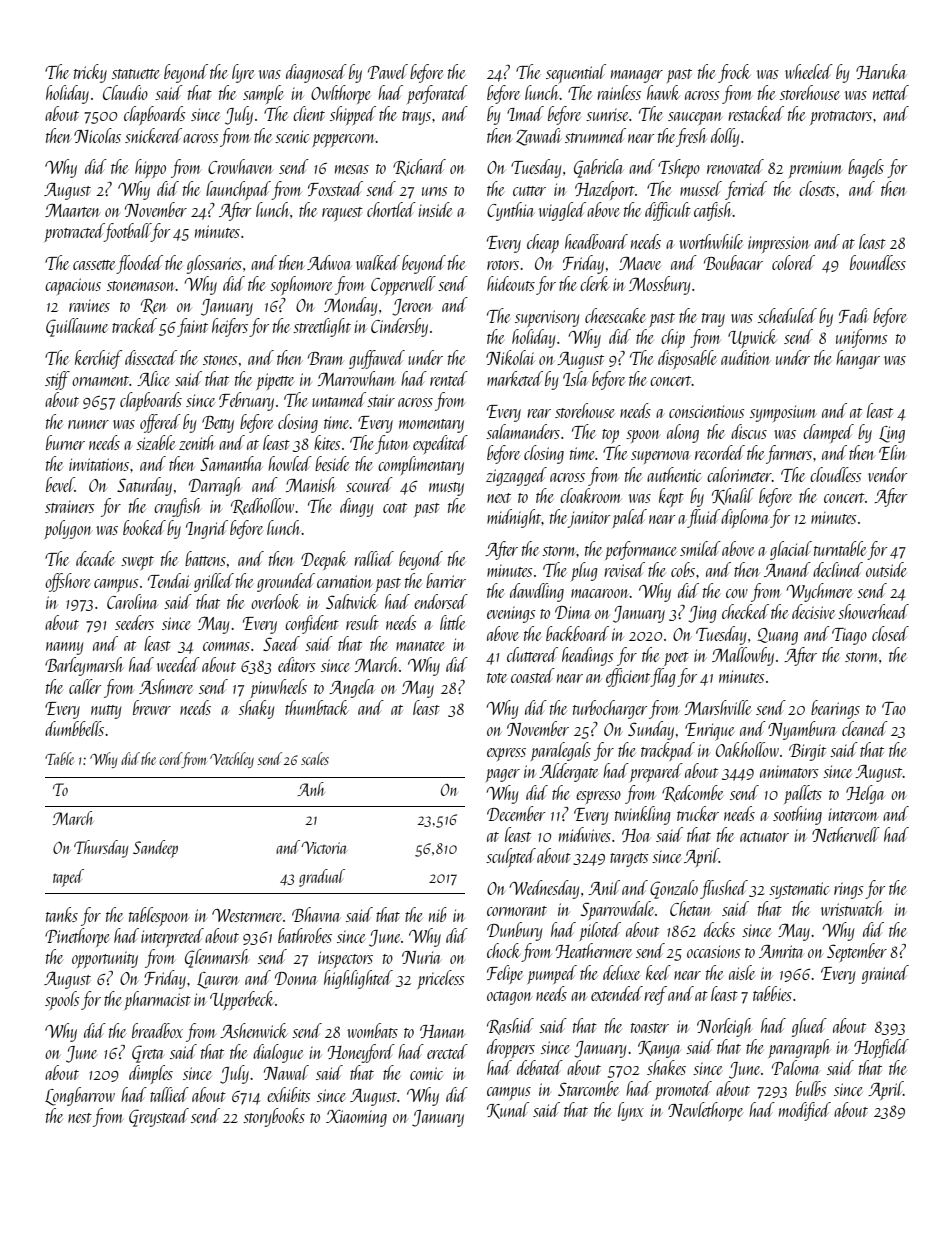 The image size is (952, 1233). I want to click on tricky, so click(90, 73).
